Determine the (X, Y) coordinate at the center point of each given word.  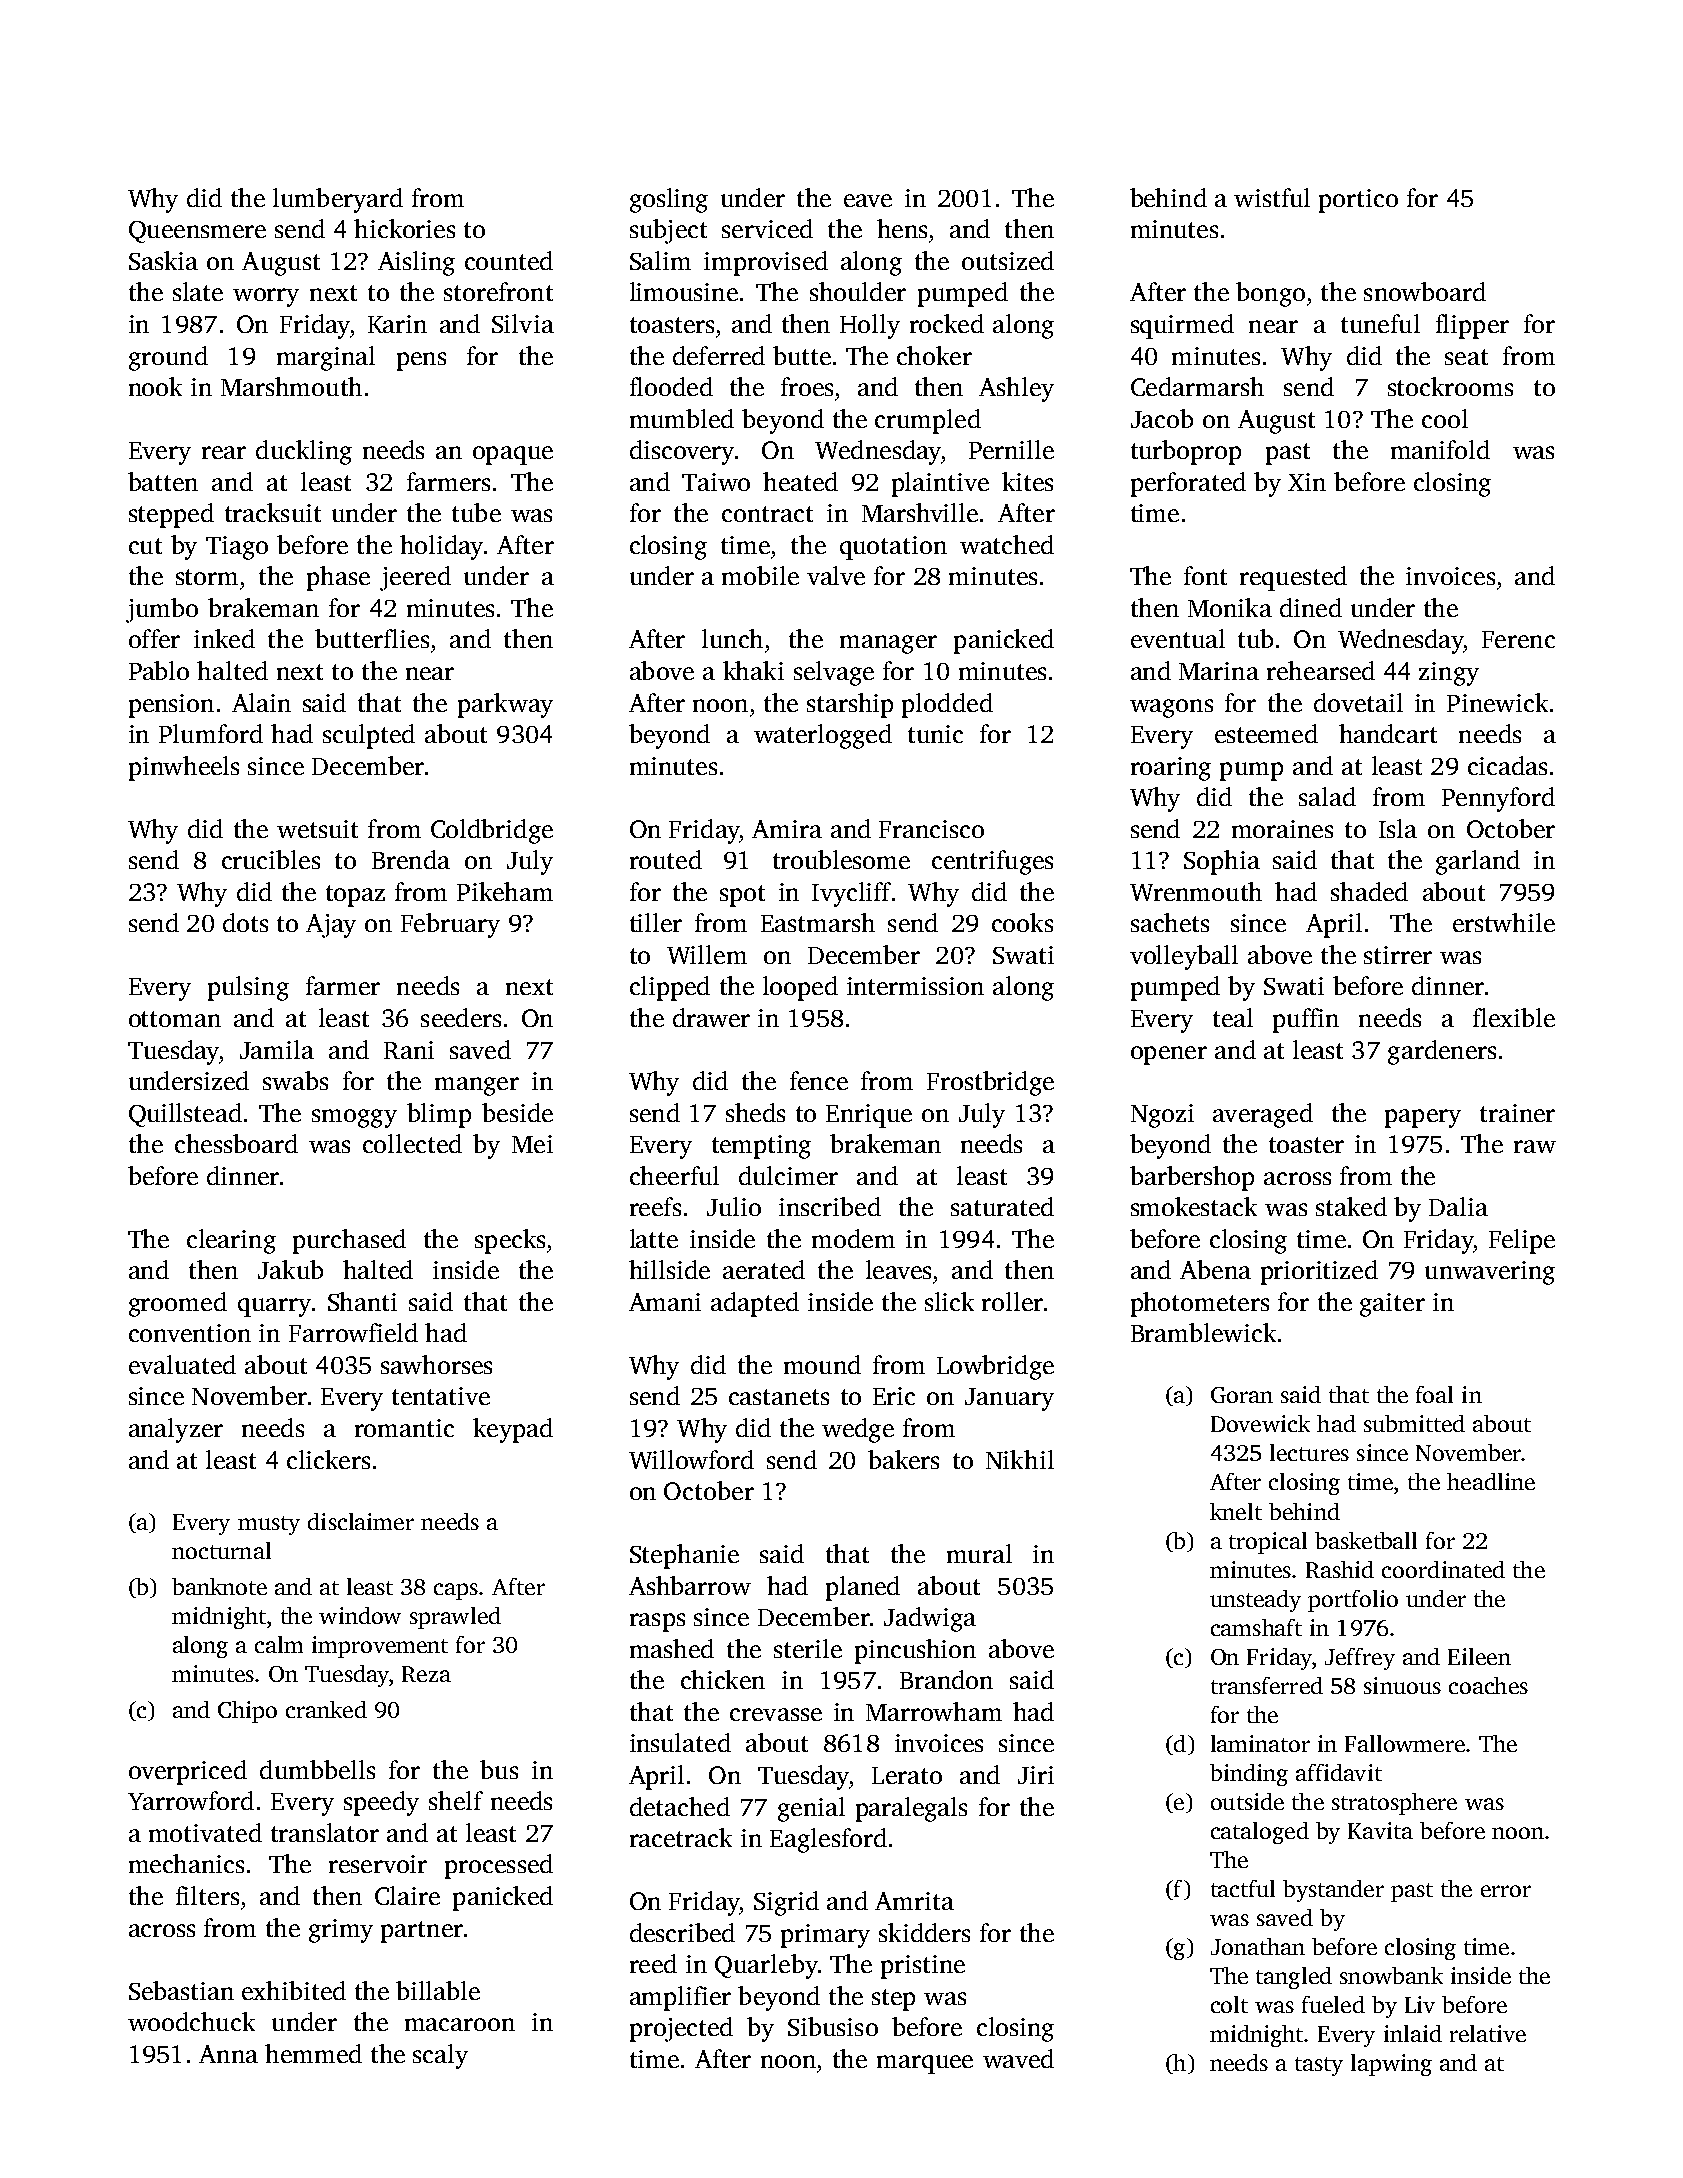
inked (224, 638)
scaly (440, 2056)
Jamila (277, 1049)
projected (681, 2029)
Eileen (1479, 1656)
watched (1007, 544)
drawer (711, 1017)
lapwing (1391, 2065)
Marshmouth (291, 386)
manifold (1440, 449)
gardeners (1442, 1052)
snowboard (1425, 291)
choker (934, 355)
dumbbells (317, 1769)
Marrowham (934, 1711)
